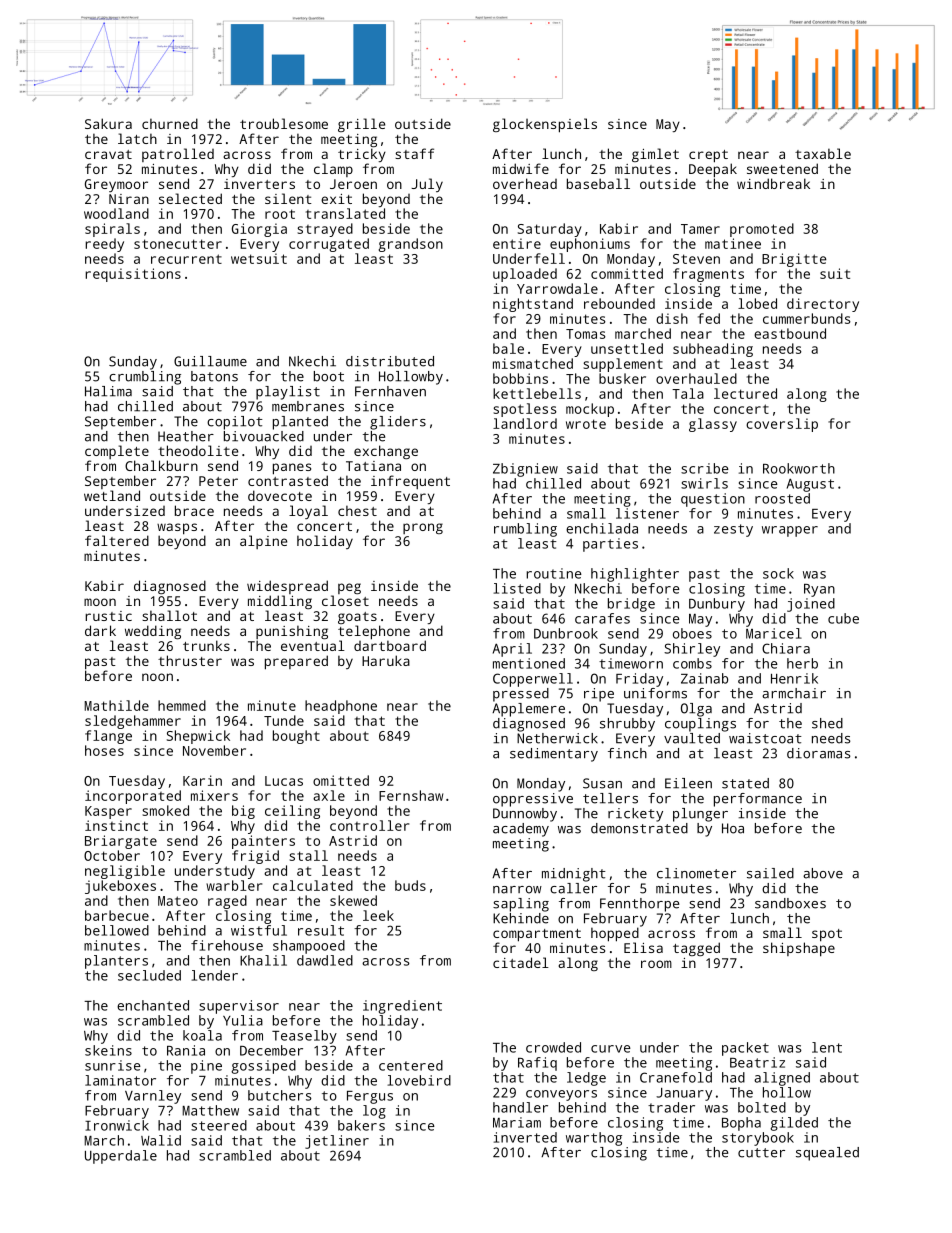  Describe the element at coordinates (758, 1139) in the image. I see `storybook` at that location.
